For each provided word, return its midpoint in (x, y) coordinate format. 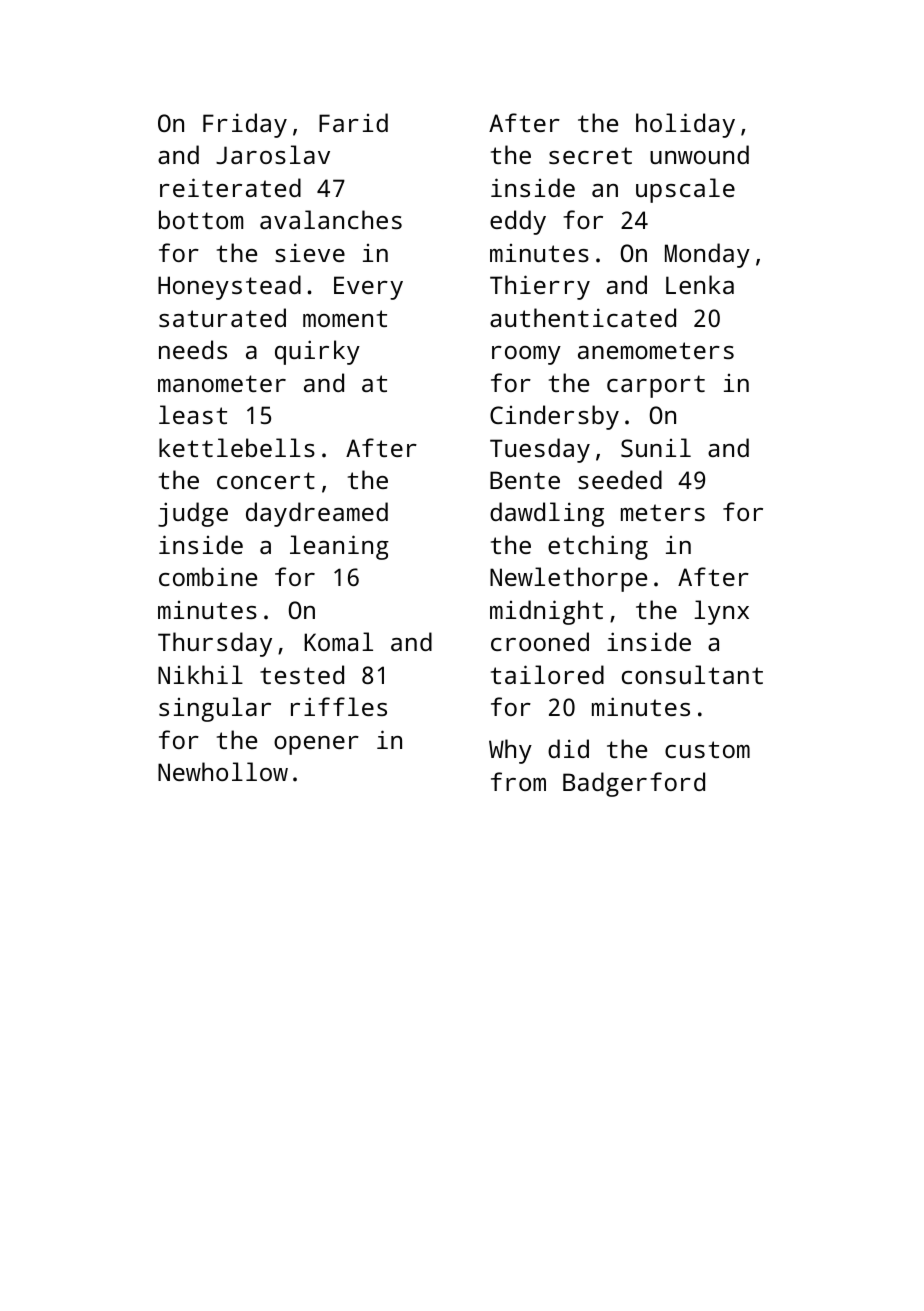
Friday (245, 125)
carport (656, 386)
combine (208, 576)
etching (598, 547)
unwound (699, 154)
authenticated (583, 317)
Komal (338, 641)
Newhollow (223, 771)
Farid (353, 122)
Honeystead (229, 287)
